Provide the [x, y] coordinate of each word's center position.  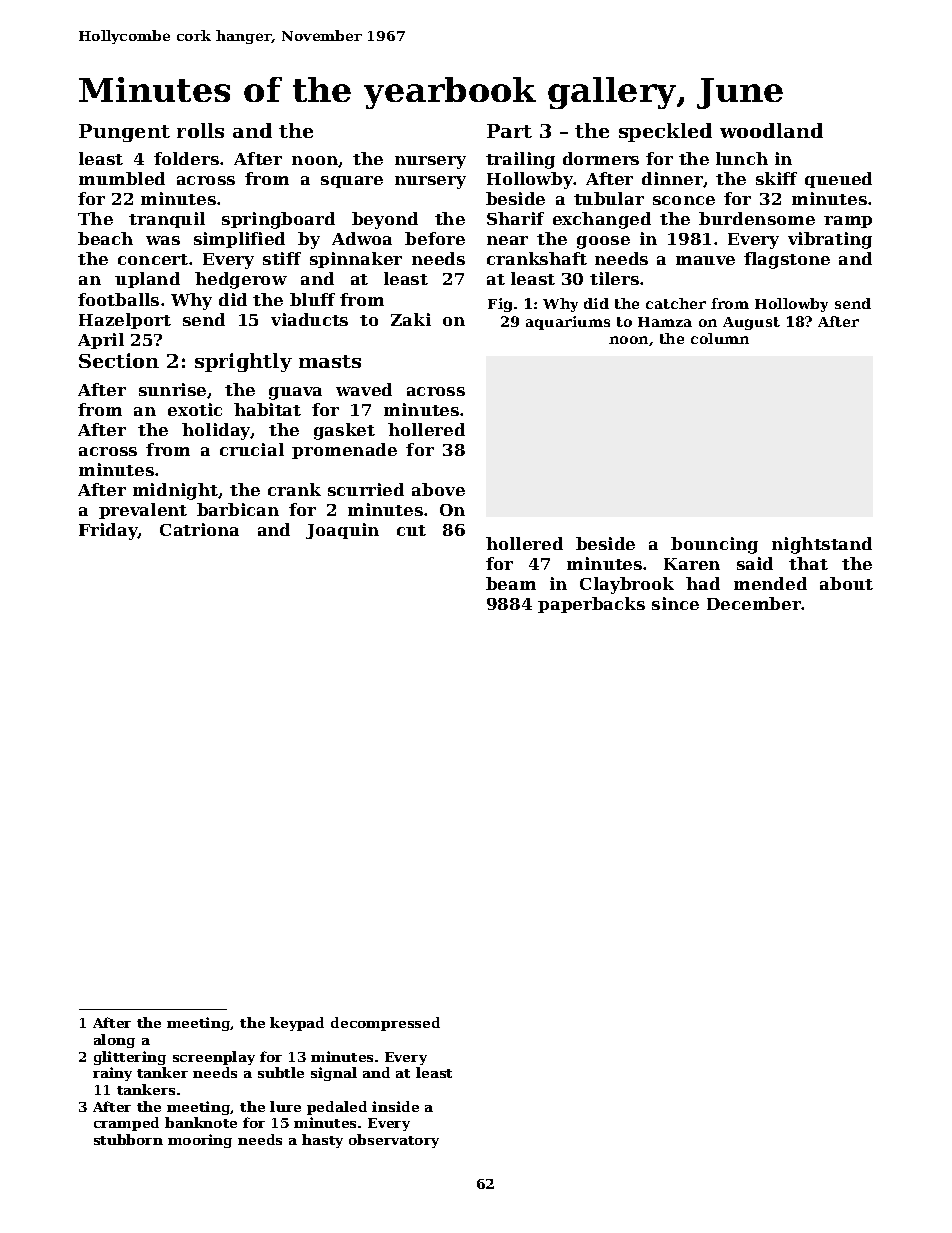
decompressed [385, 1024]
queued [838, 180]
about [846, 583]
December [754, 603]
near [507, 240]
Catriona [199, 529]
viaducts [309, 319]
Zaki [411, 319]
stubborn [128, 1139]
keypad [297, 1024]
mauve [705, 260]
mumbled [122, 178]
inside [395, 1106]
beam [511, 583]
